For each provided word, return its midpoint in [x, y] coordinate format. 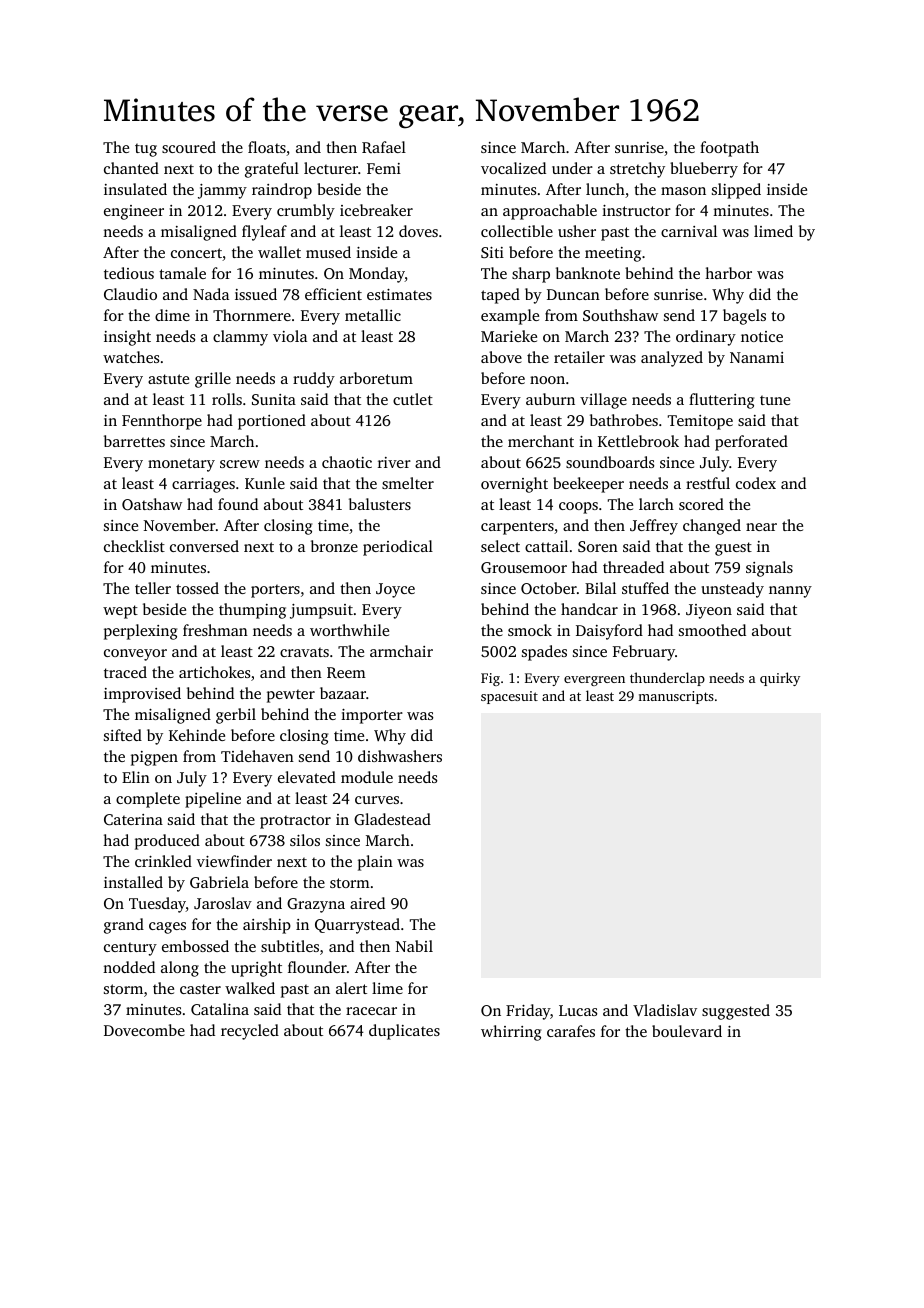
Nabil [414, 946]
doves [418, 231]
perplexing [140, 632]
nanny [790, 592]
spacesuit [509, 697]
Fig [490, 679]
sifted [123, 735]
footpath [729, 149]
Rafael [384, 147]
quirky [780, 679]
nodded [129, 967]
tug [146, 150]
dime [172, 315]
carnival [689, 231]
